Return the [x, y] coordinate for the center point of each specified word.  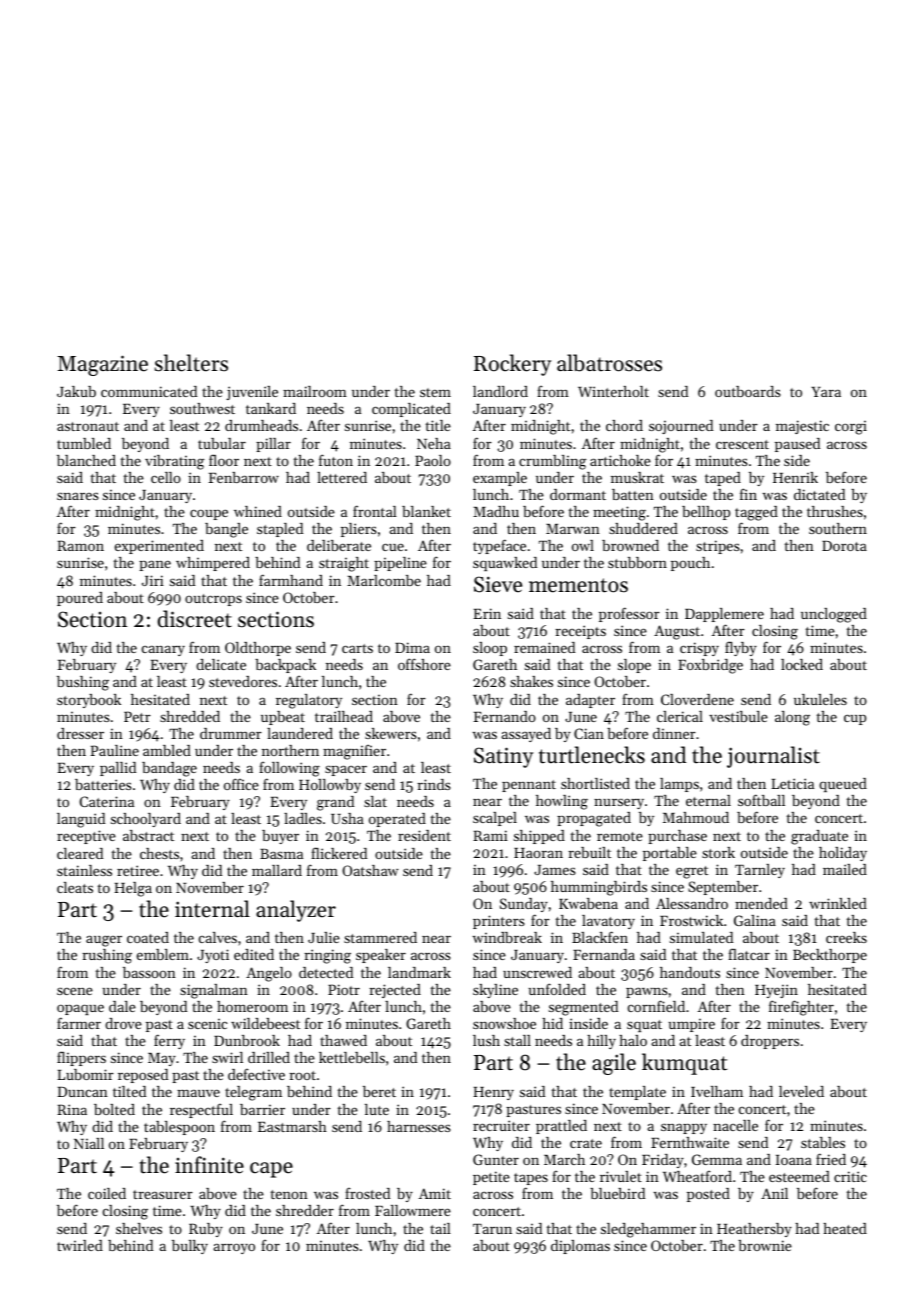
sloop [490, 649]
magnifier [354, 752]
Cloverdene [697, 699]
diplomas [580, 1247]
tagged [756, 513]
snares [78, 496]
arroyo [234, 1248]
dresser [80, 733]
